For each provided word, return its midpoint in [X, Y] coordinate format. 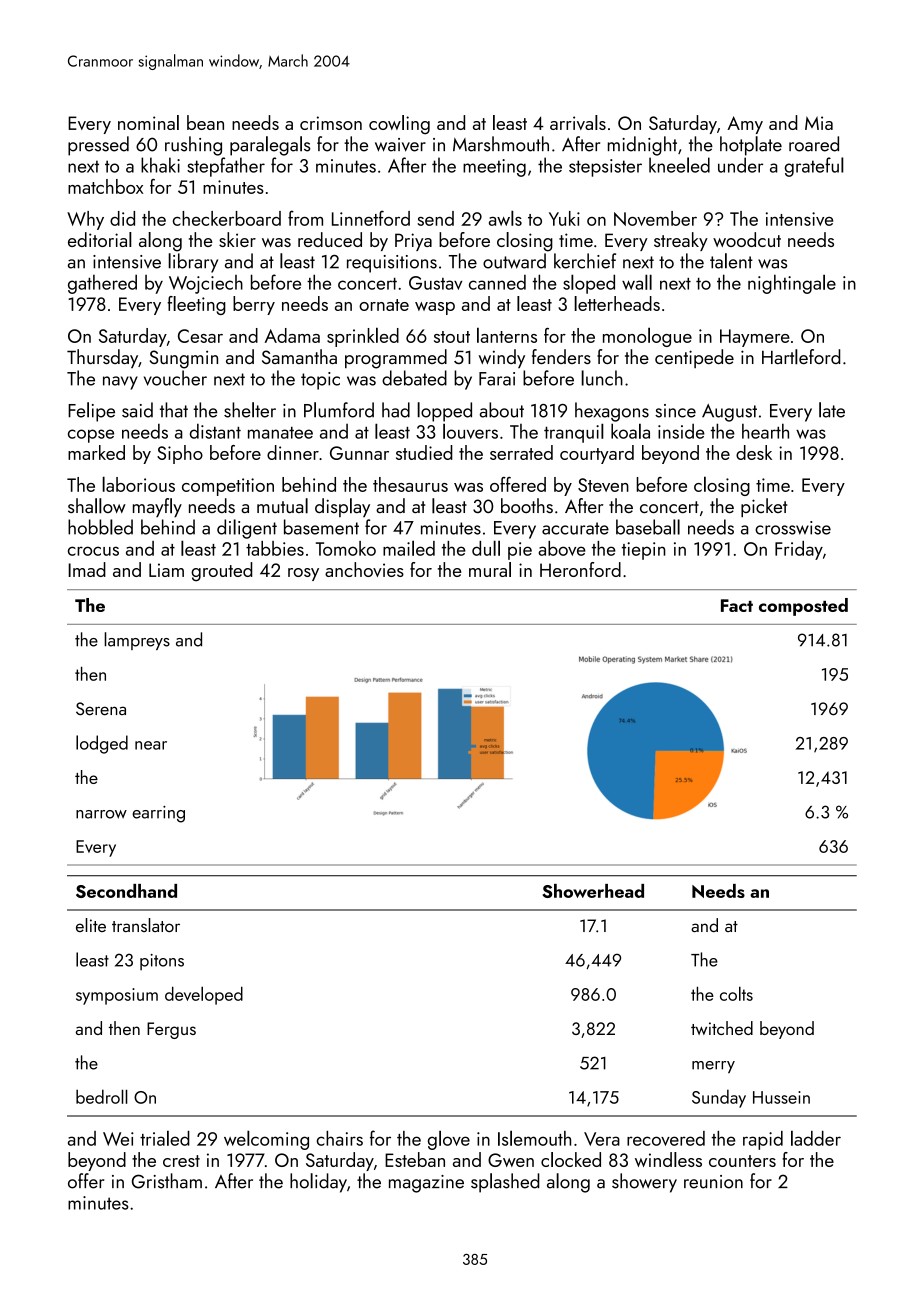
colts [736, 993]
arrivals [578, 122]
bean [205, 122]
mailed [409, 548]
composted [803, 607]
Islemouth [534, 1138]
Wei [118, 1139]
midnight [642, 146]
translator [146, 925]
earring [158, 814]
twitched [722, 1028]
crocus [93, 551]
